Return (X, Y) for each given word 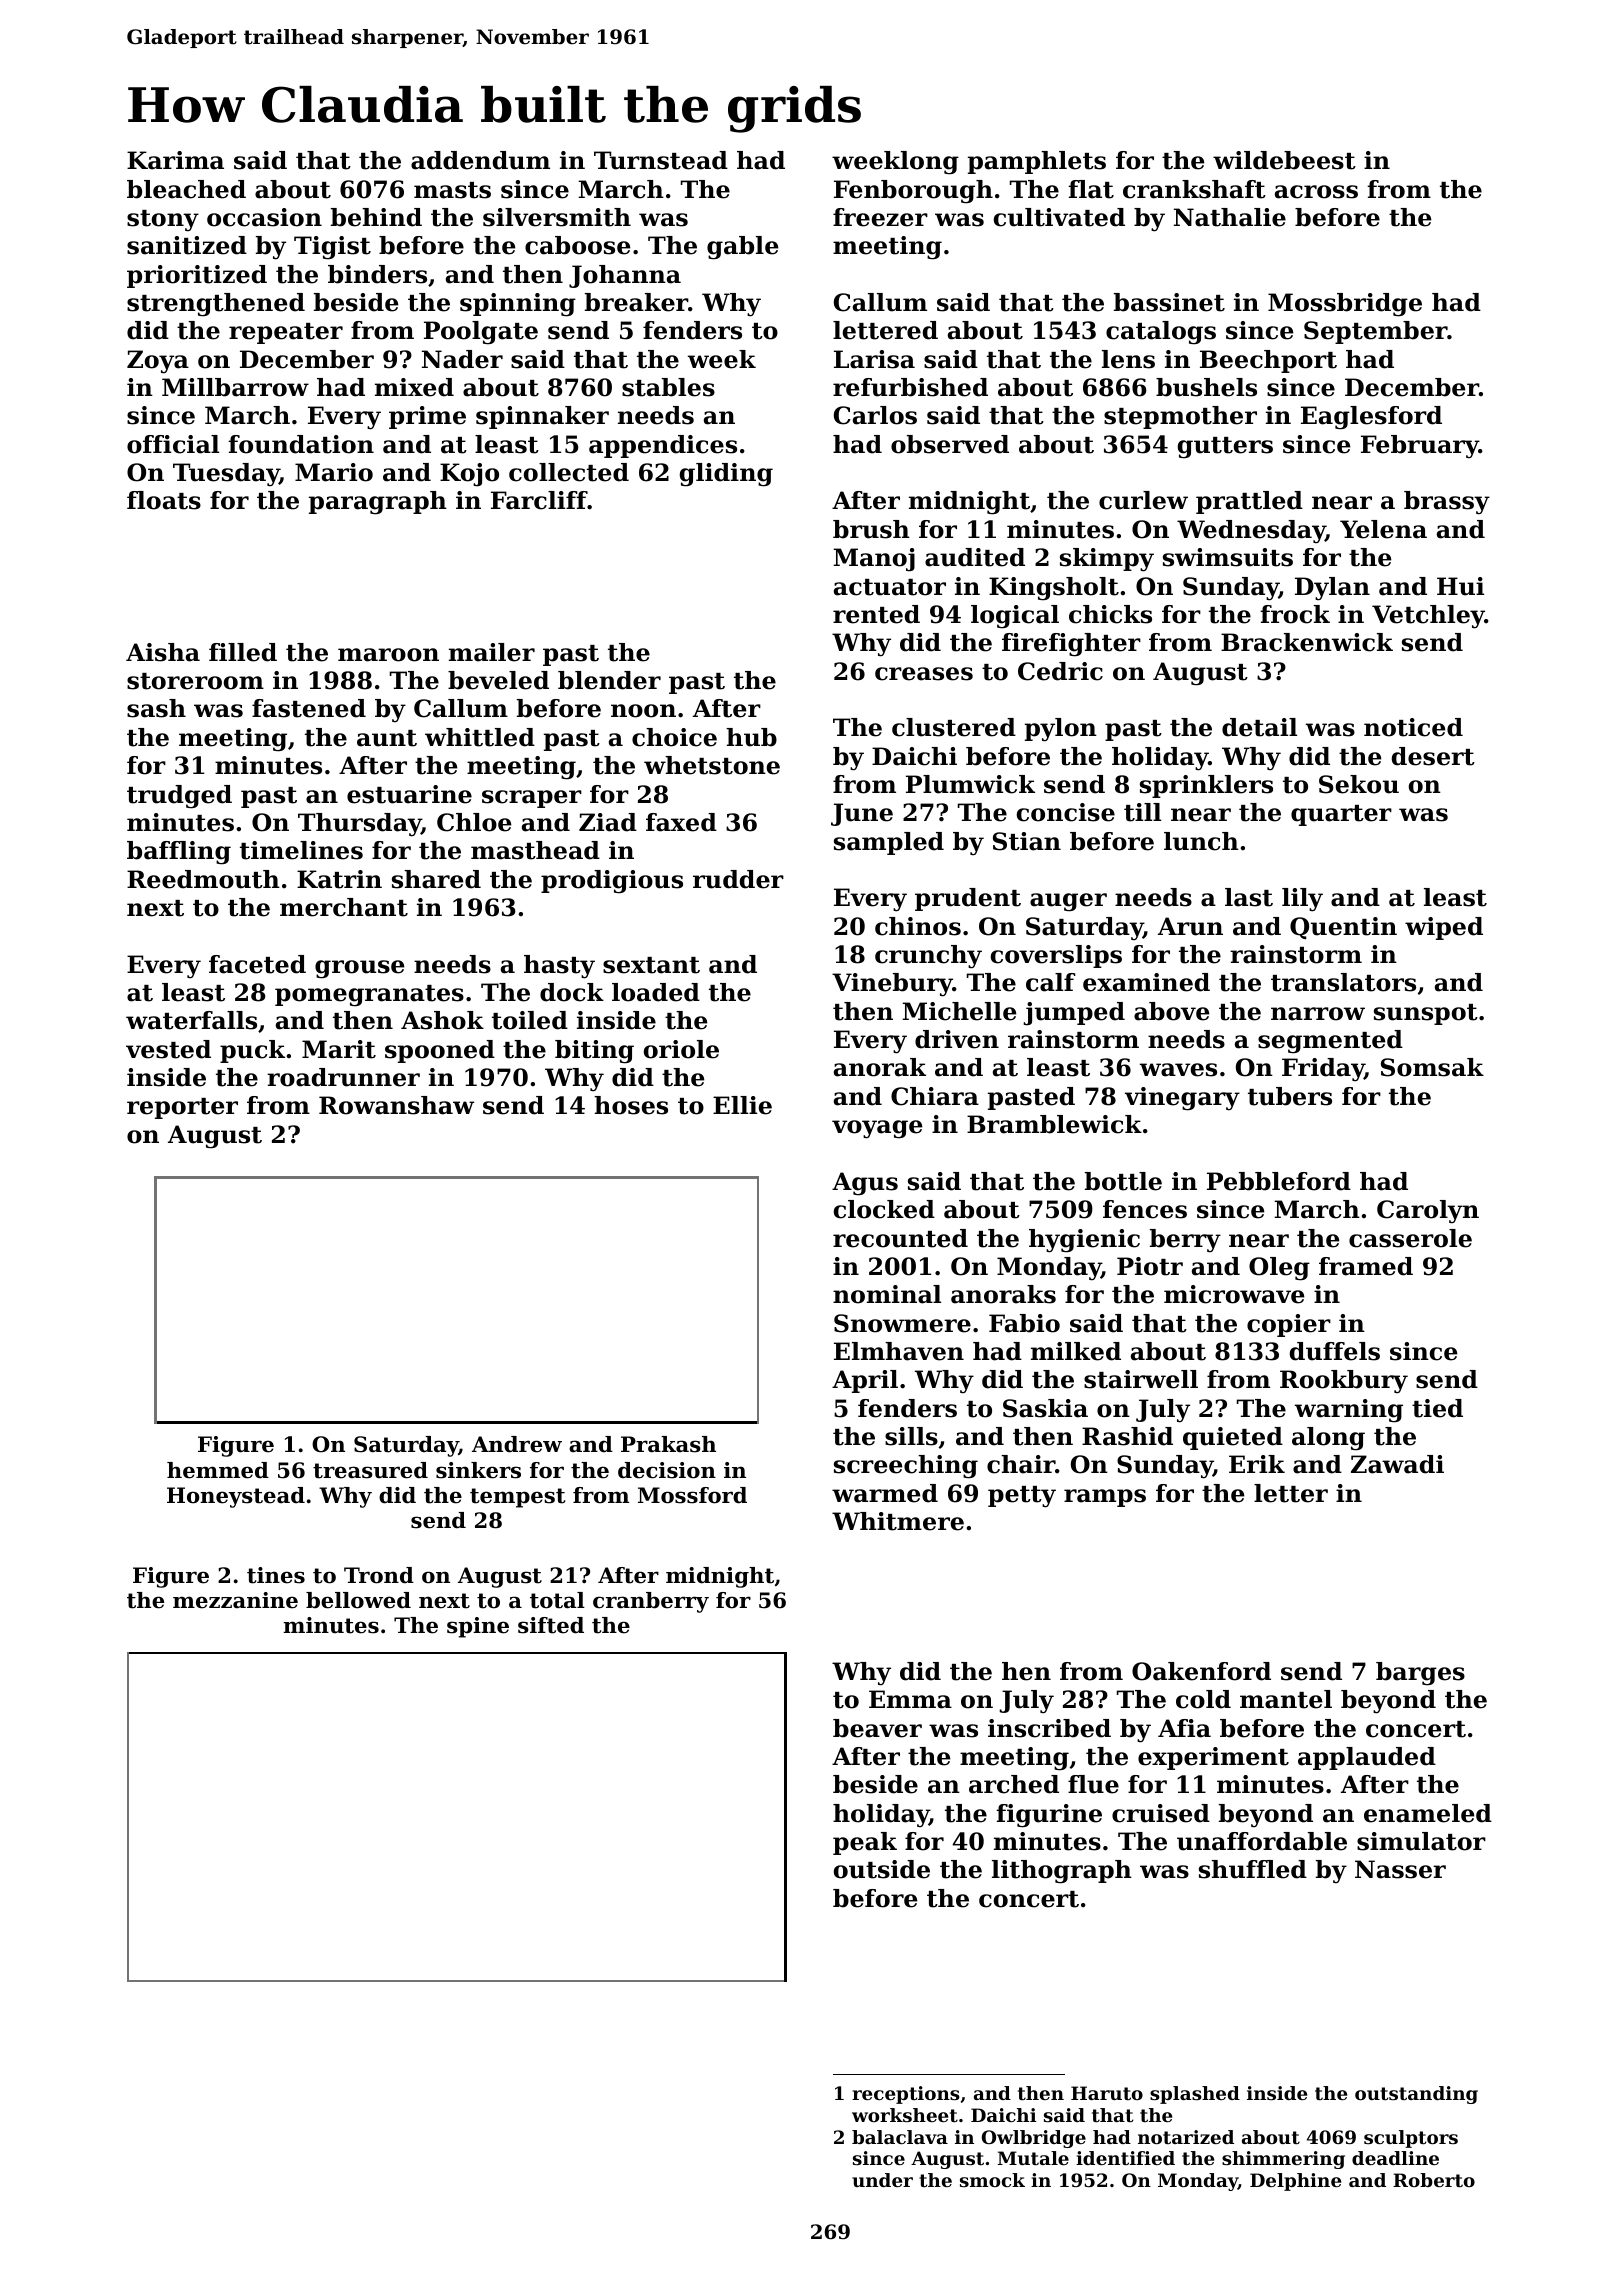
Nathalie (1230, 217)
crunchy (928, 957)
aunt (387, 738)
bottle (1123, 1181)
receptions (906, 2095)
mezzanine (235, 1600)
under (882, 2180)
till (1142, 812)
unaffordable (1262, 1841)
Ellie (742, 1105)
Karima (175, 160)
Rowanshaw (396, 1105)
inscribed (1049, 1728)
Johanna (625, 276)
